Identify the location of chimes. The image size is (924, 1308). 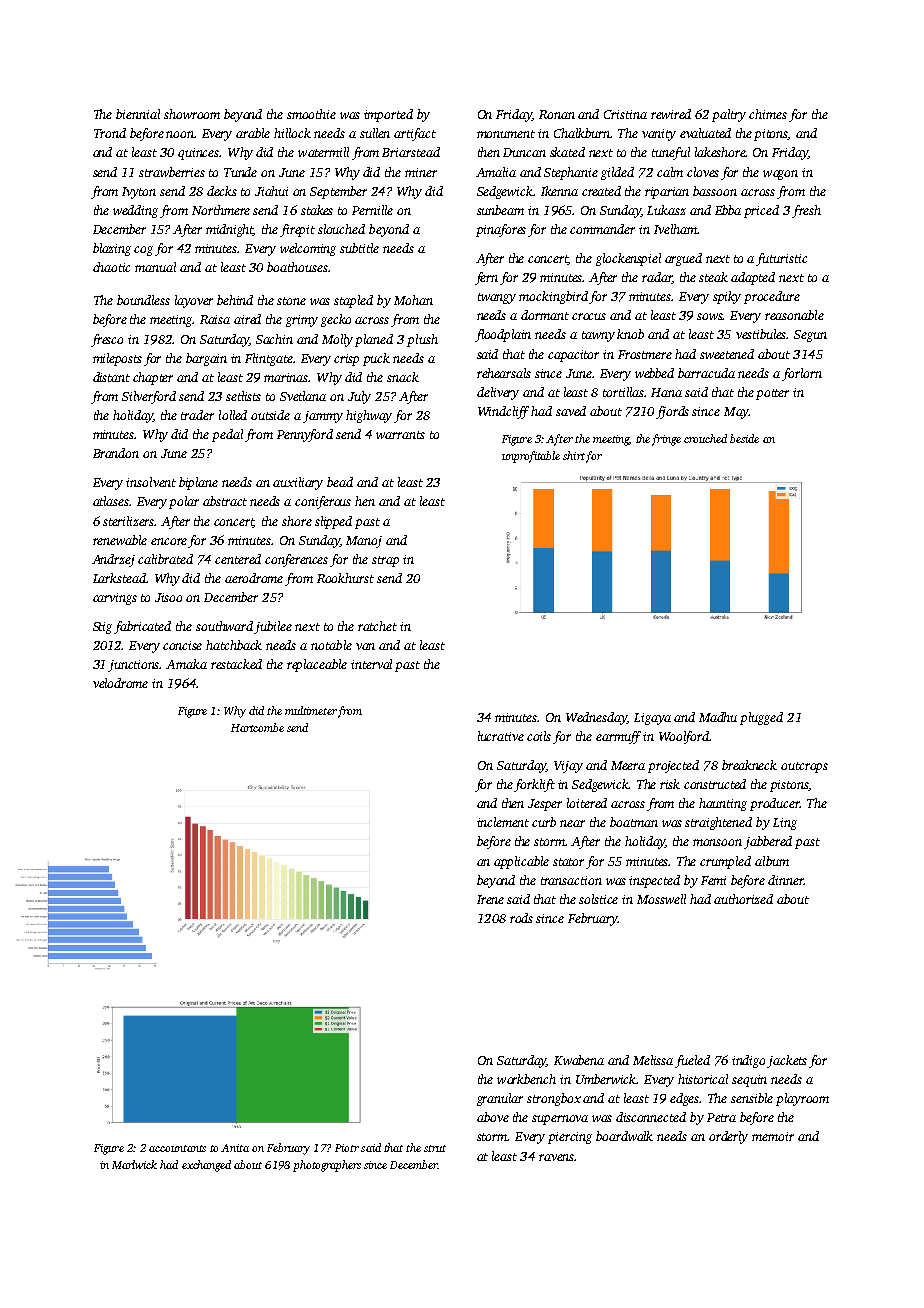
(768, 114).
